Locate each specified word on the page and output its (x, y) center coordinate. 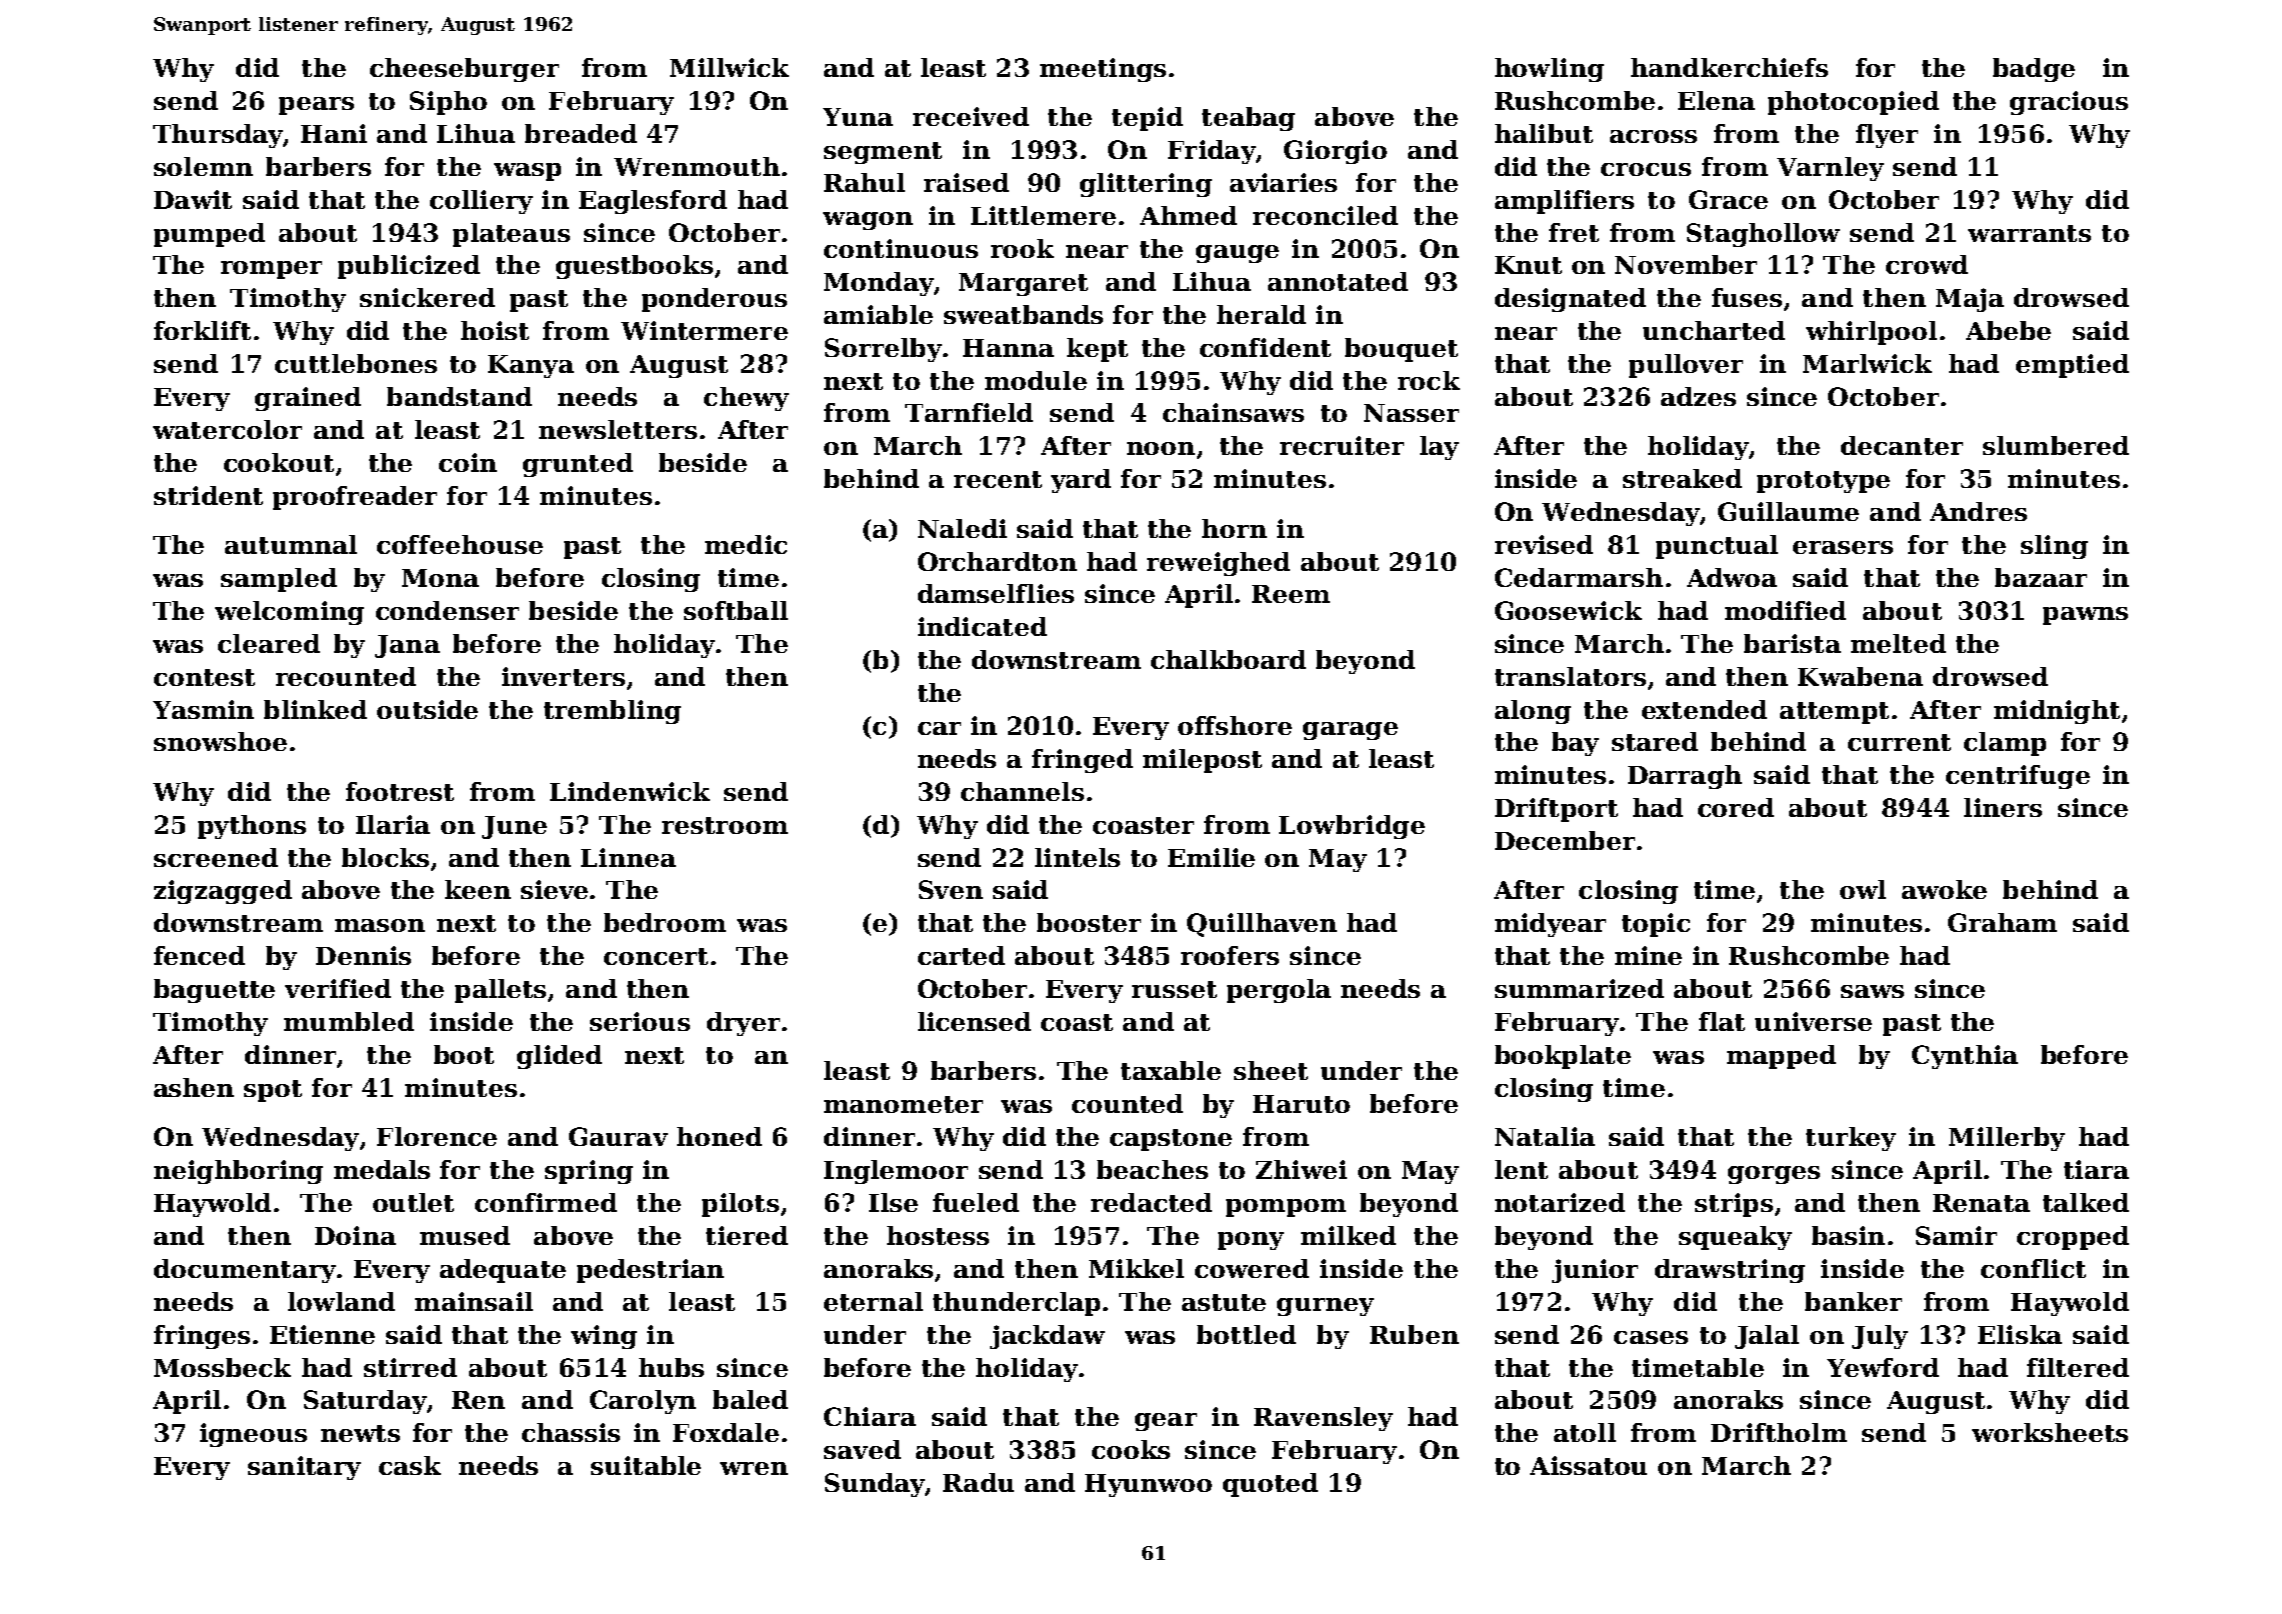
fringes (202, 1337)
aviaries (1283, 182)
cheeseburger (464, 70)
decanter (1902, 445)
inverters (563, 676)
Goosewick (1568, 610)
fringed (1082, 761)
